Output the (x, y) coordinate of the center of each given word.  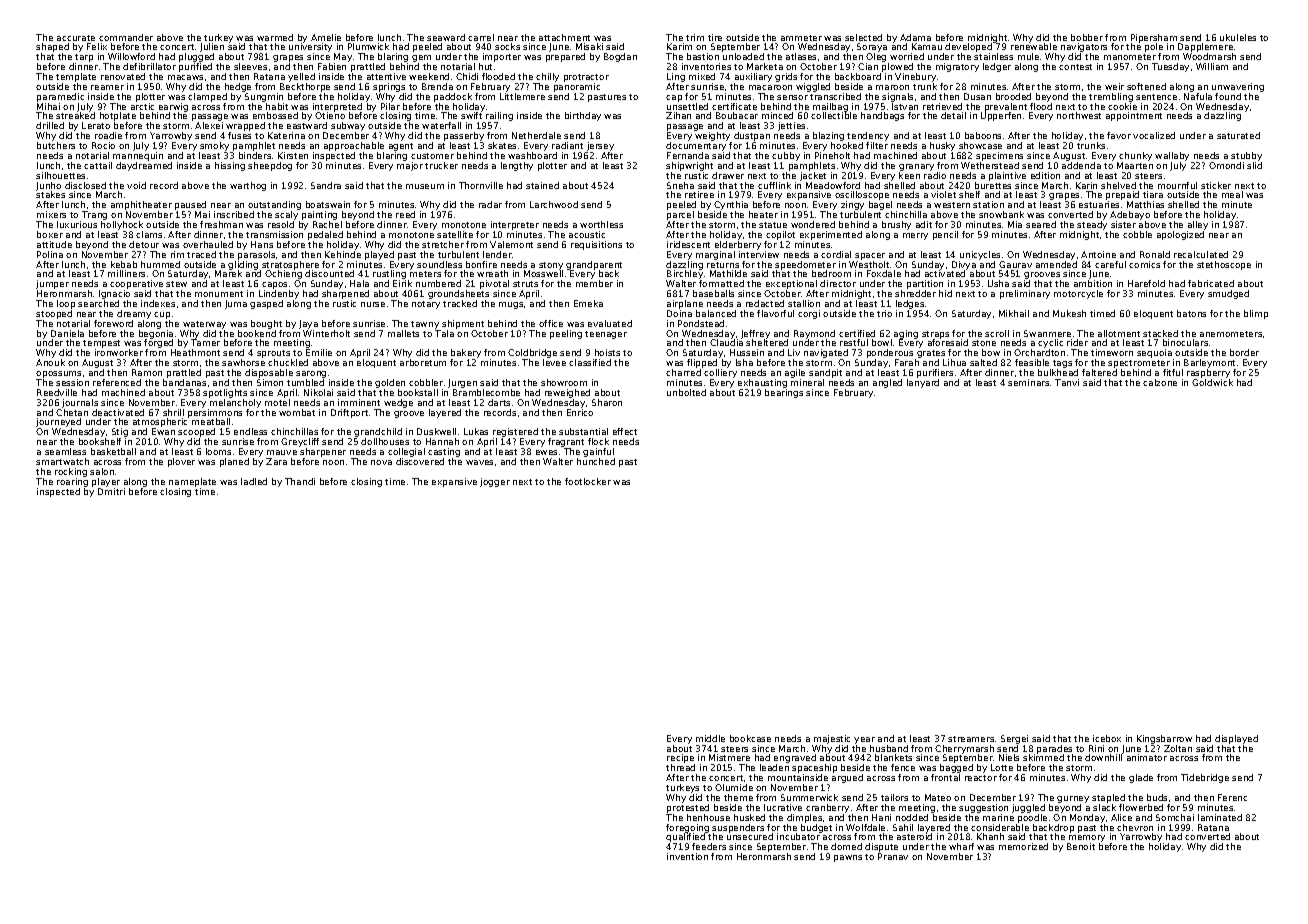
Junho (48, 186)
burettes (993, 185)
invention (687, 856)
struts (525, 284)
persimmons (215, 413)
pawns (848, 858)
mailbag (830, 108)
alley (1198, 225)
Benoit (1081, 846)
